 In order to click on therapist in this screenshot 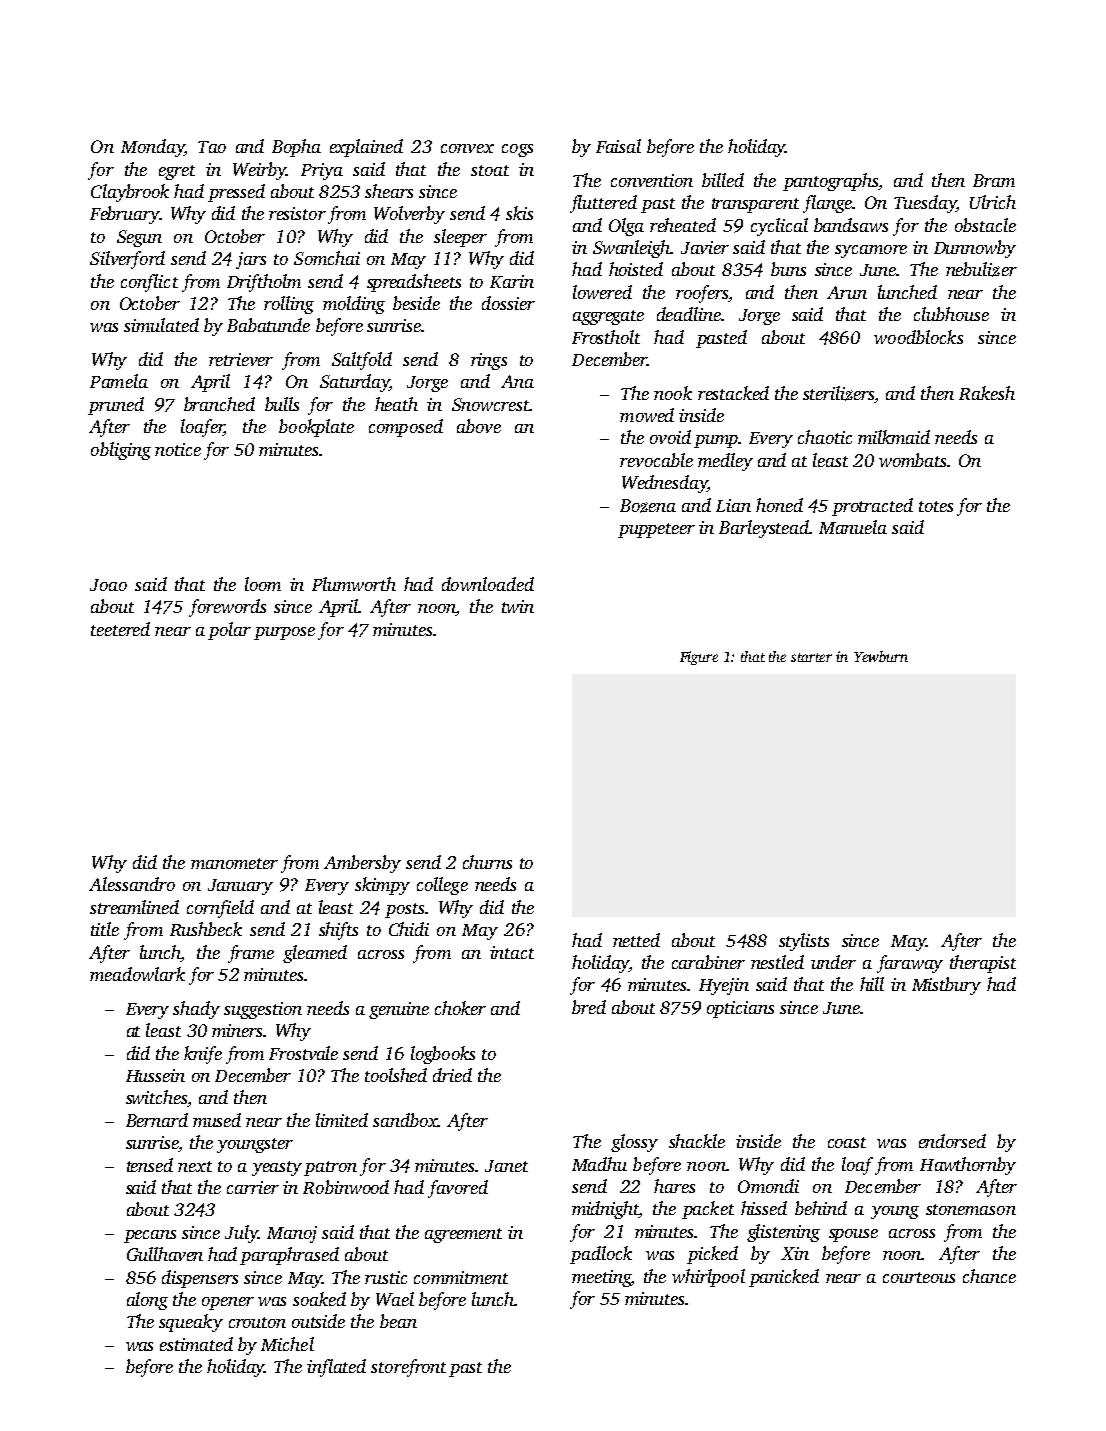, I will do `click(983, 964)`.
